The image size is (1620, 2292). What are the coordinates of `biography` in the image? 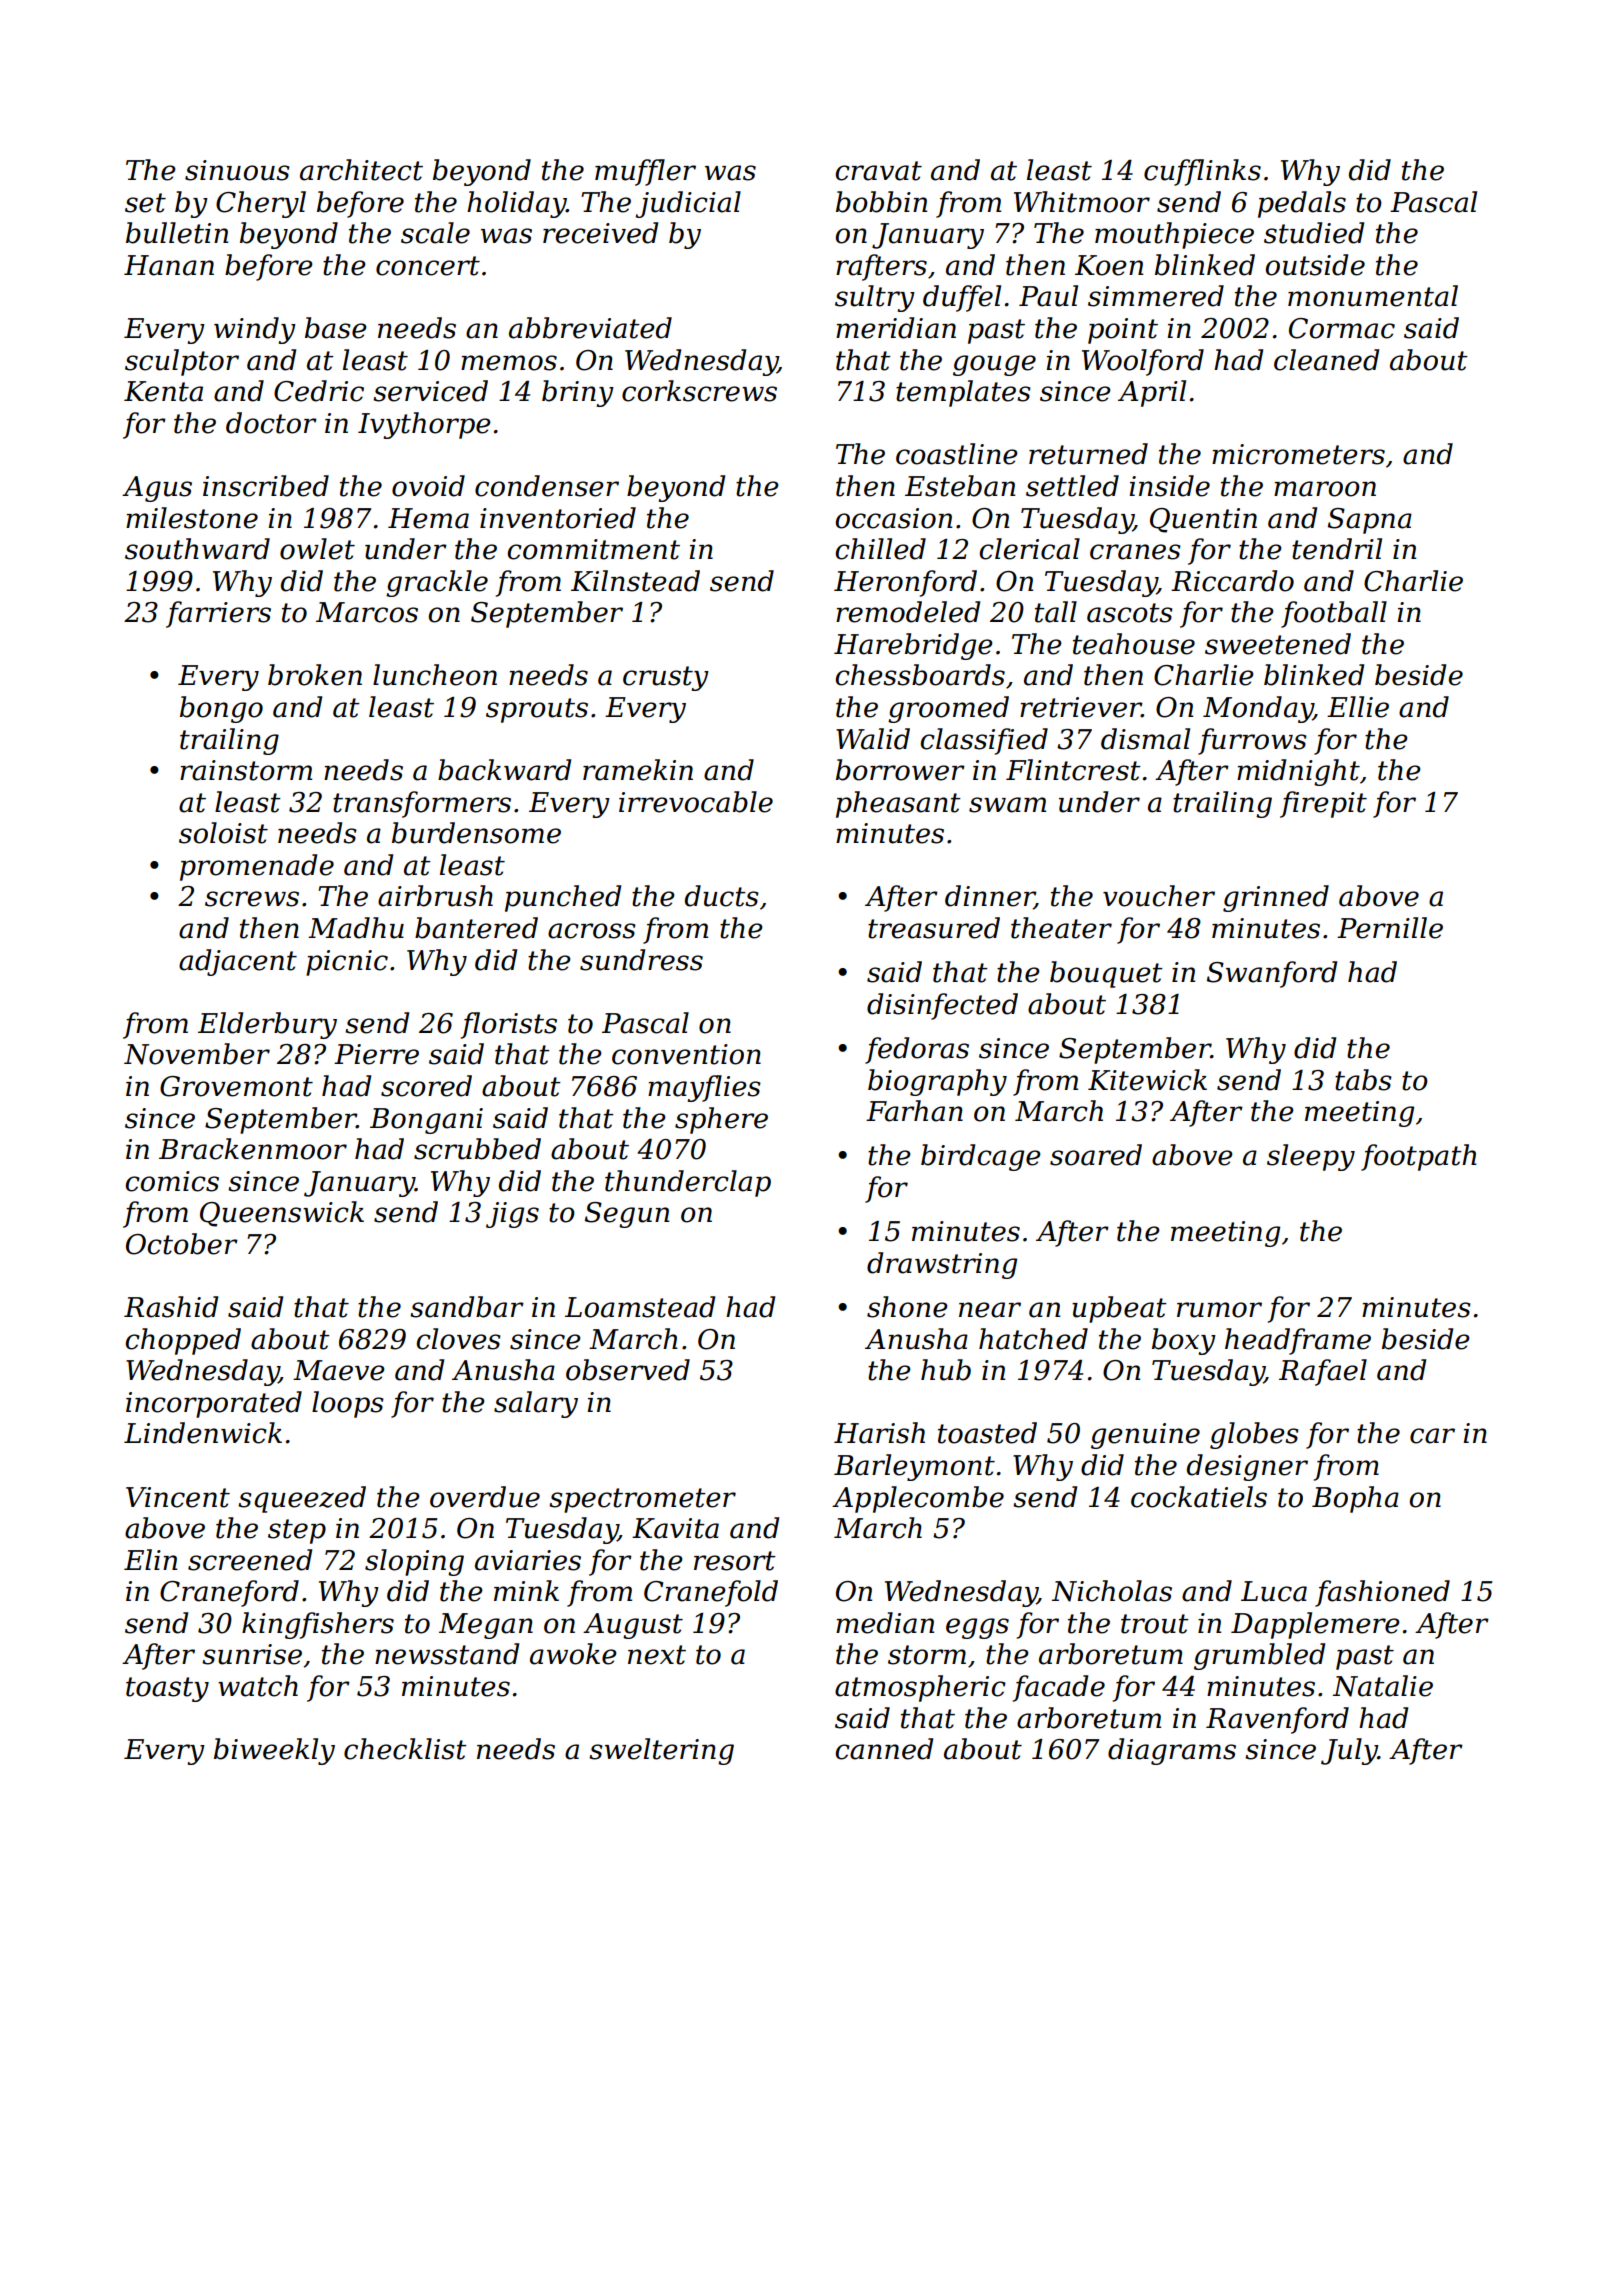 It's located at (937, 1082).
